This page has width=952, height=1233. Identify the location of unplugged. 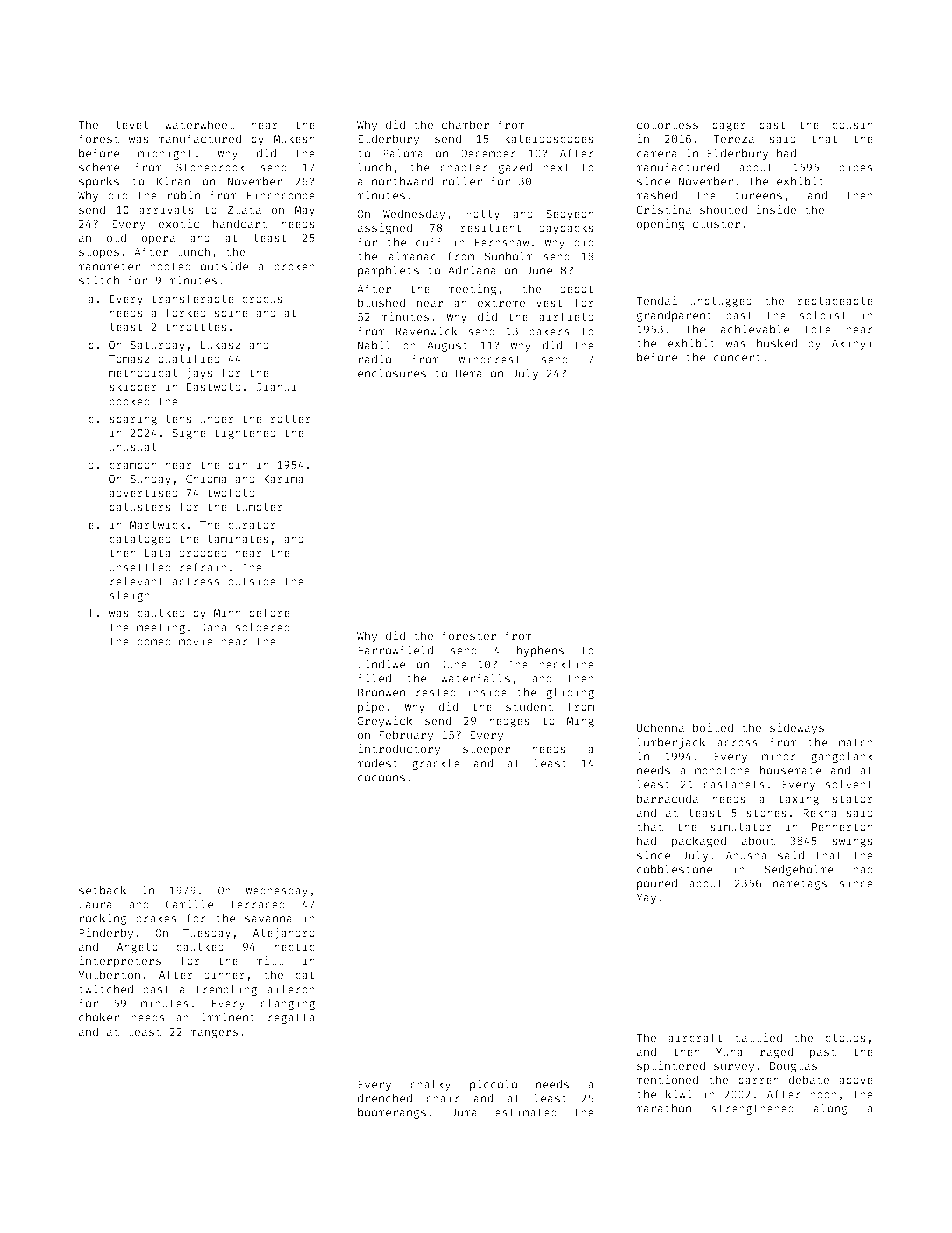
(721, 302).
